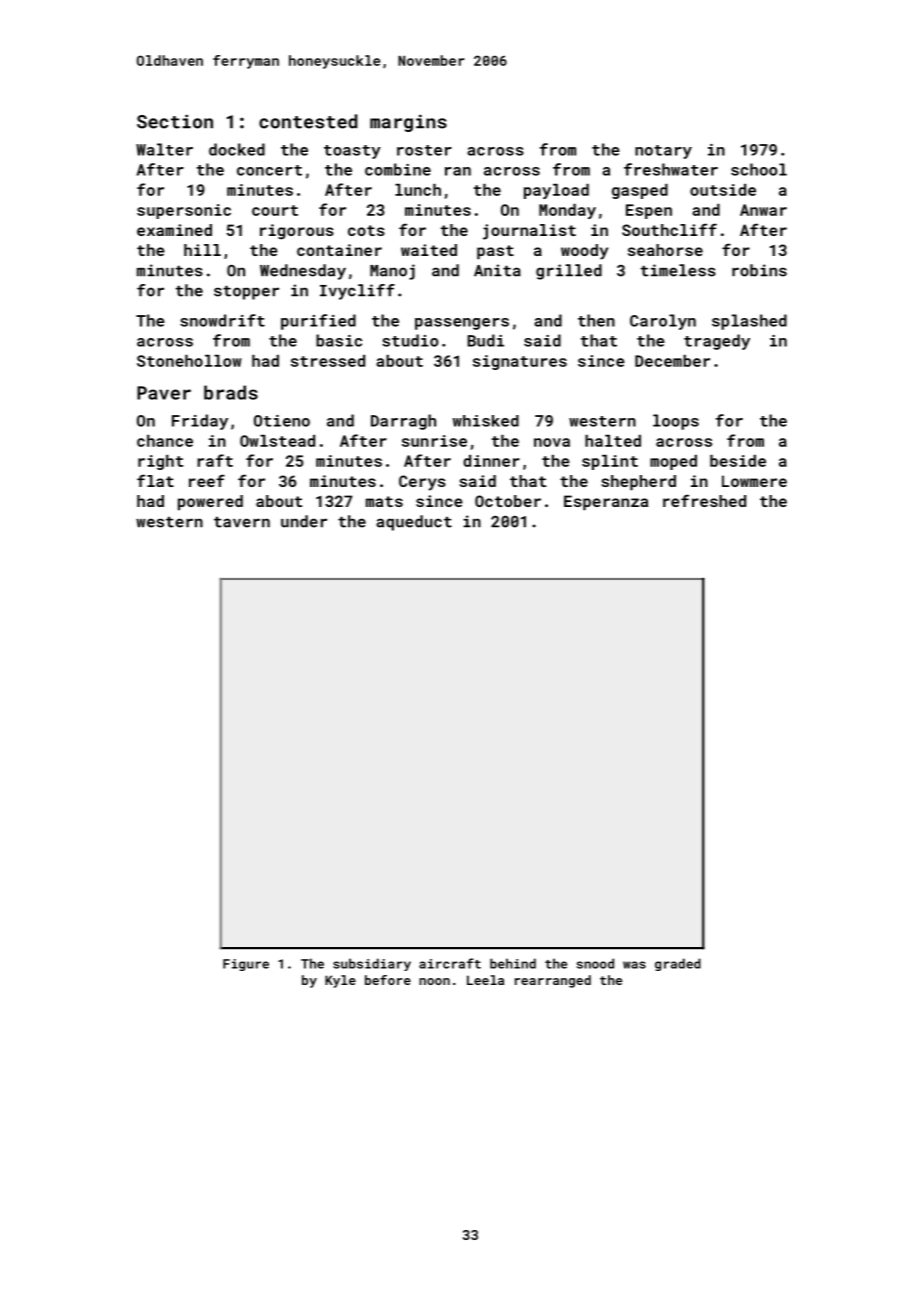 This screenshot has width=924, height=1311. What do you see at coordinates (246, 965) in the screenshot?
I see `Figure` at bounding box center [246, 965].
